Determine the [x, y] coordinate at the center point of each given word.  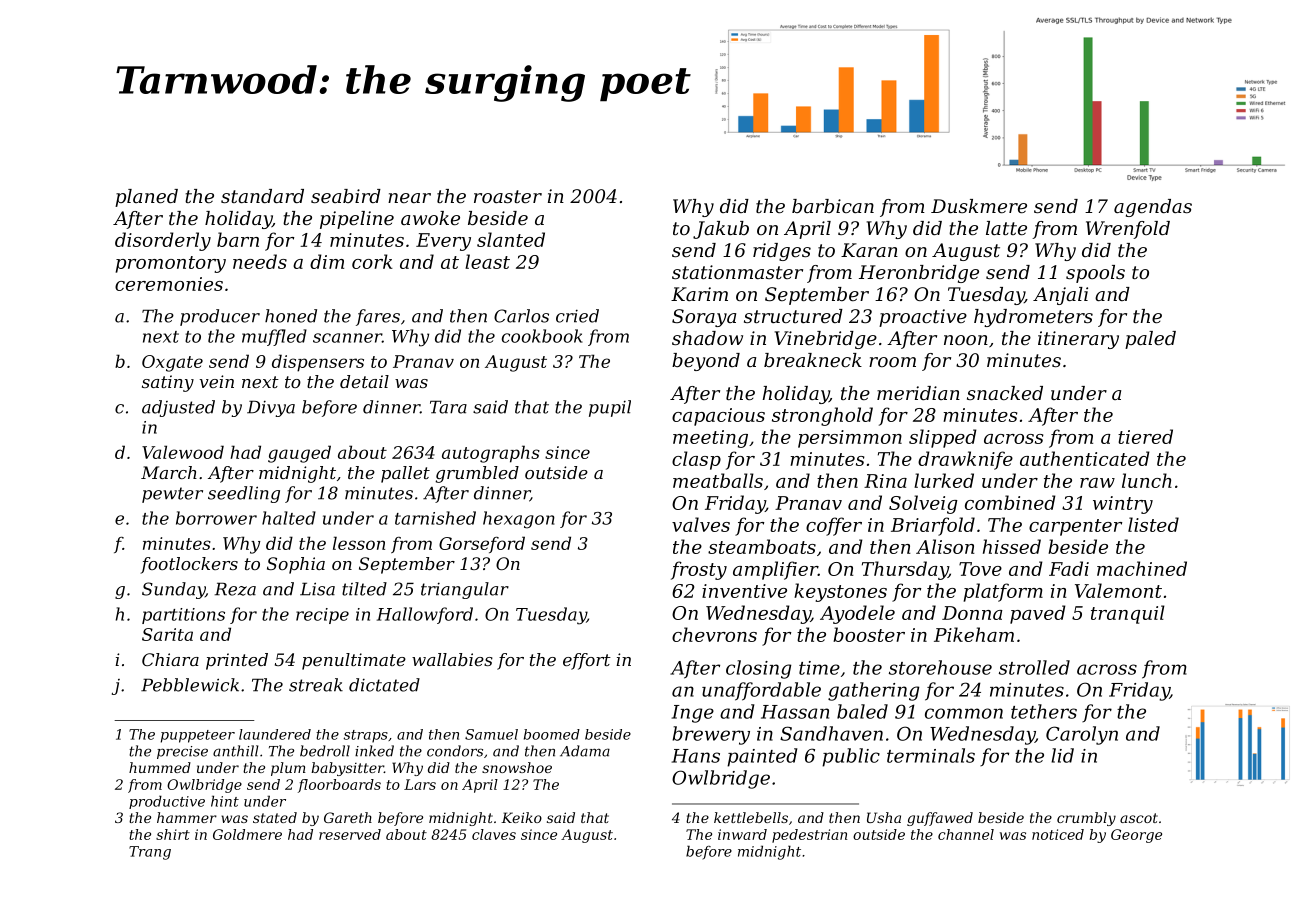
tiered [1145, 436]
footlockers [189, 565]
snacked [1005, 393]
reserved [350, 834]
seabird [346, 196]
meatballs [718, 480]
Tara [448, 407]
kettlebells [751, 817]
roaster [508, 196]
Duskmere [979, 206]
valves [701, 524]
